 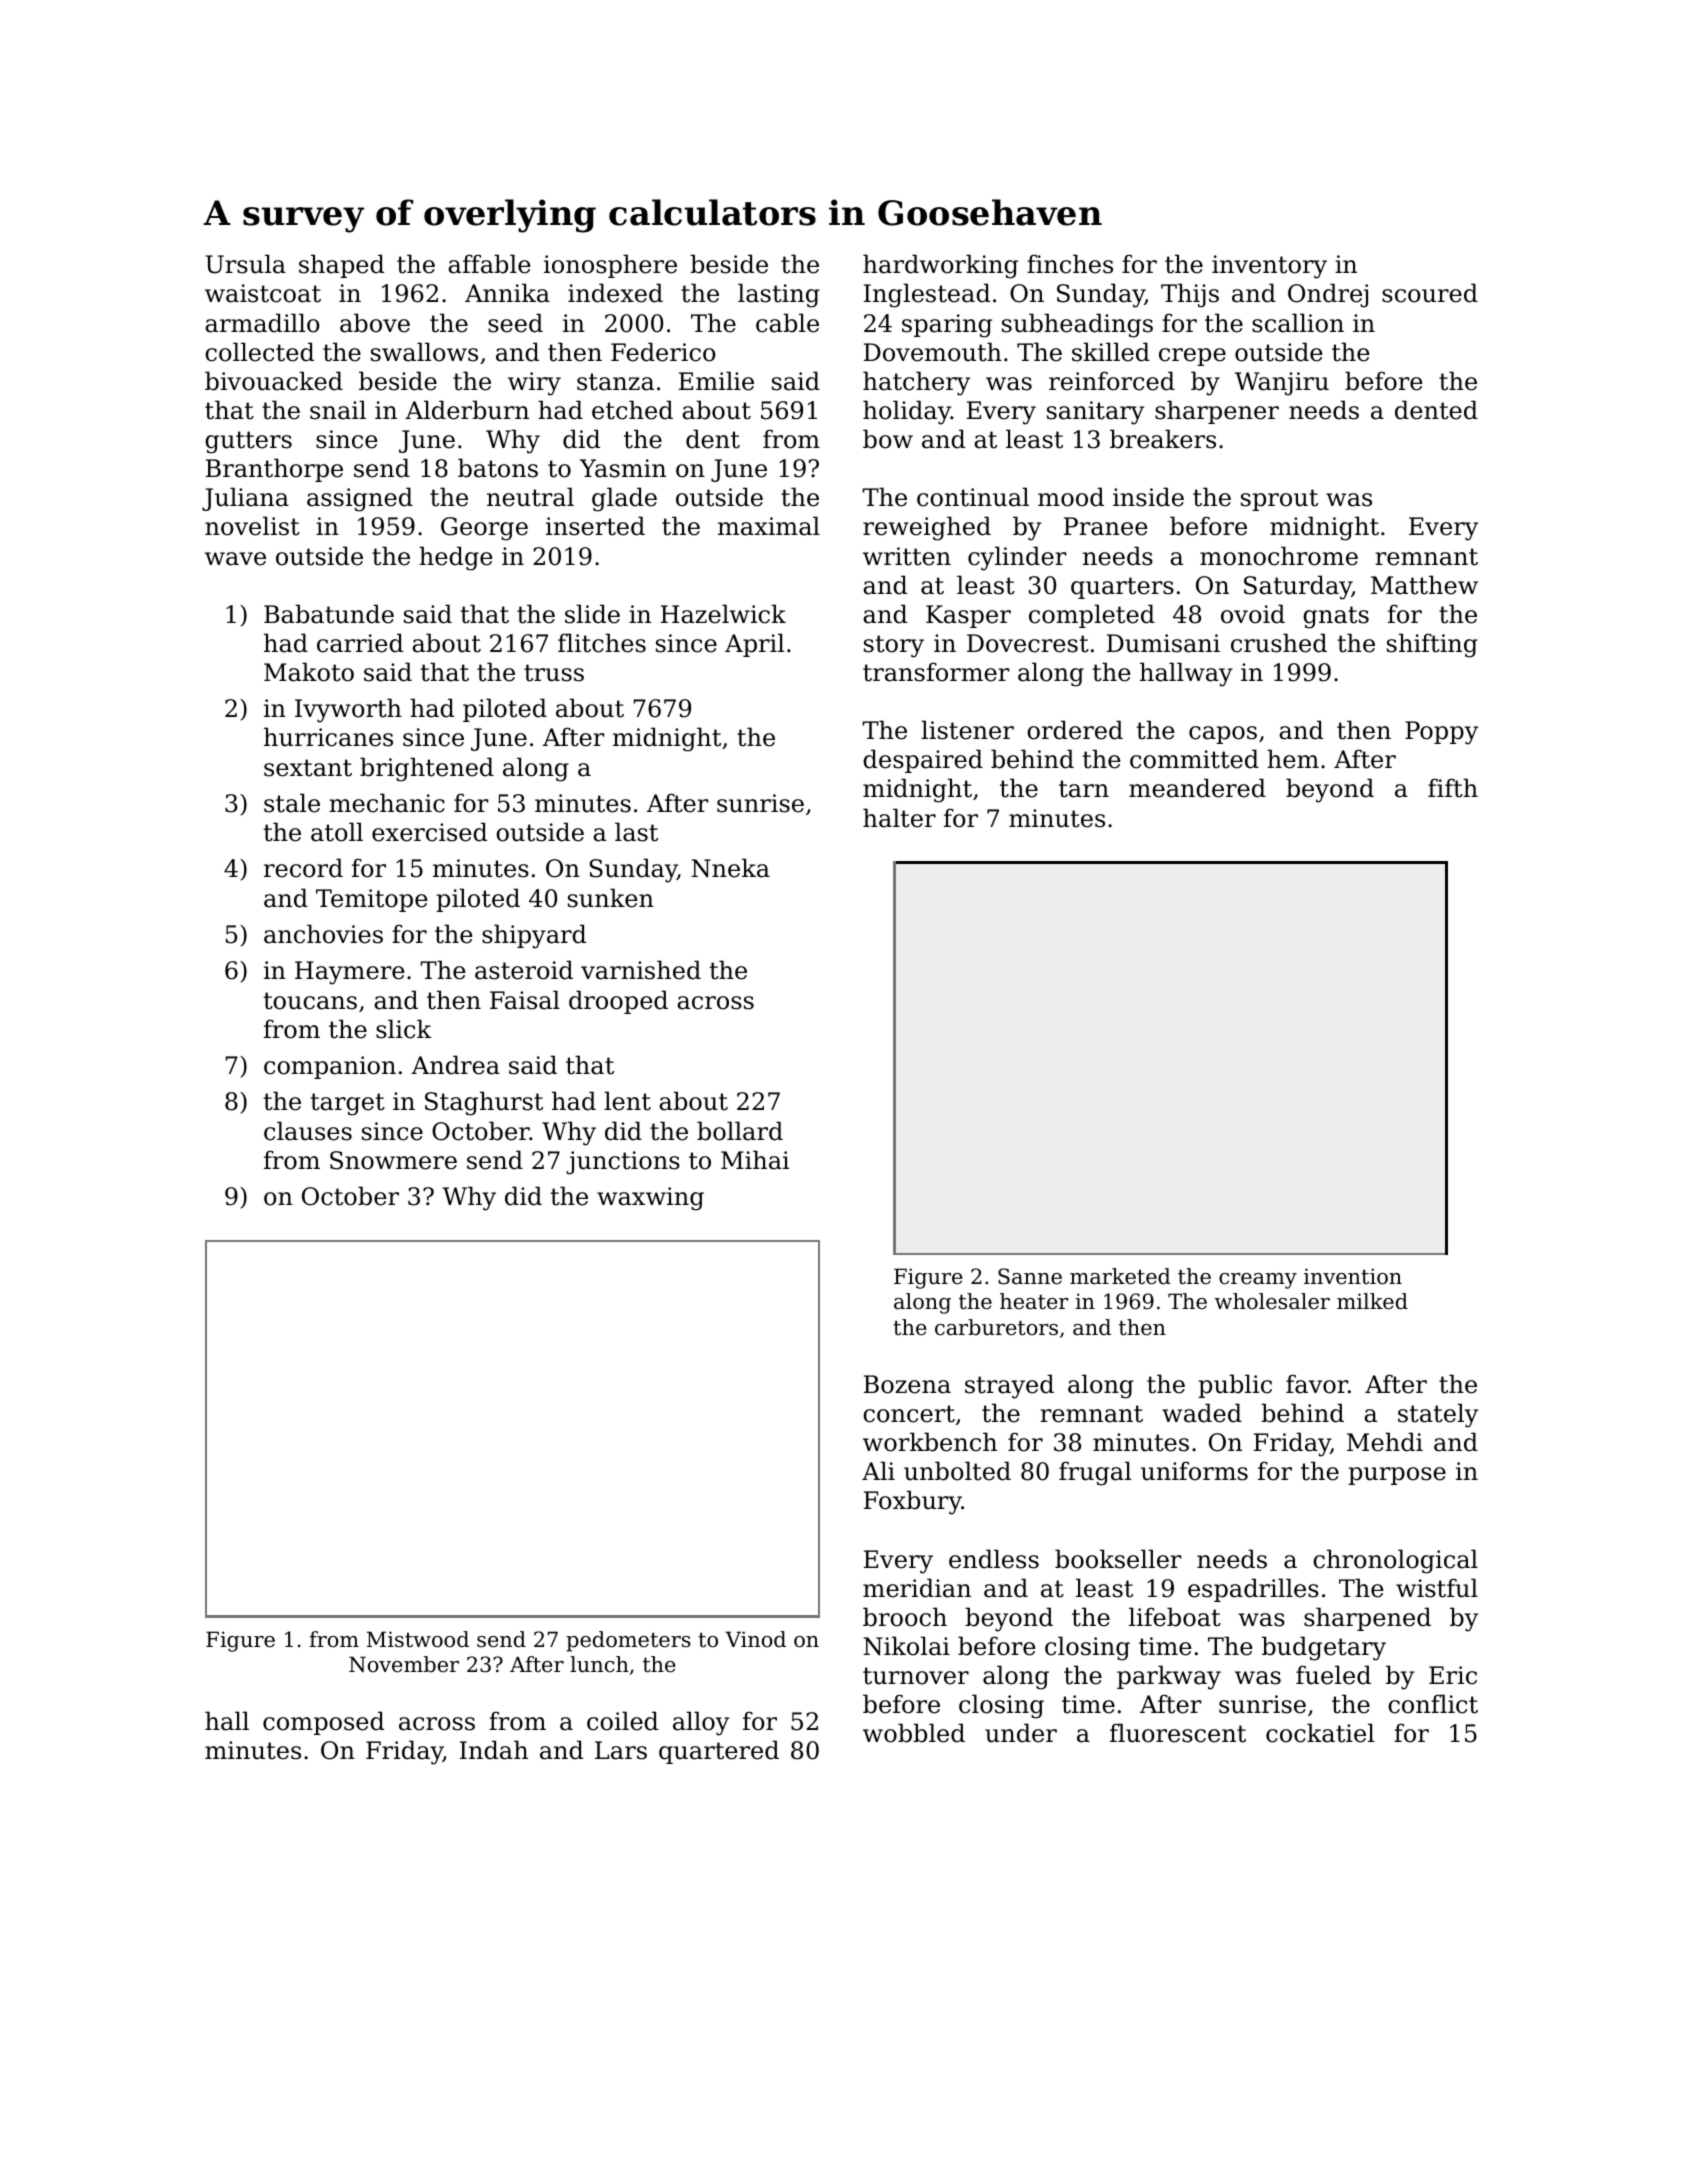 What do you see at coordinates (650, 1199) in the page?
I see `waxwing` at bounding box center [650, 1199].
